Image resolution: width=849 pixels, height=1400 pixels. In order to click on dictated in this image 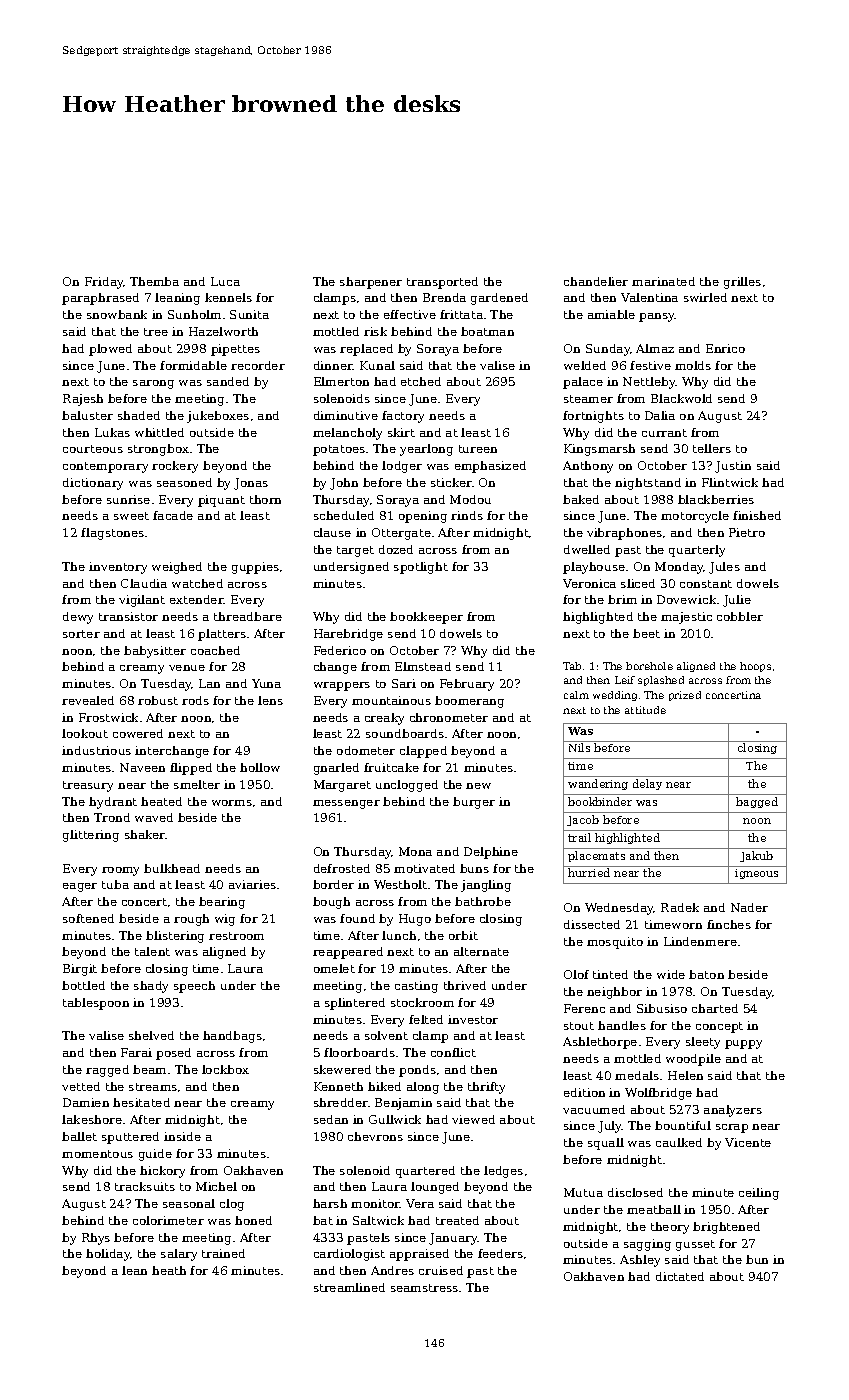, I will do `click(680, 1276)`.
